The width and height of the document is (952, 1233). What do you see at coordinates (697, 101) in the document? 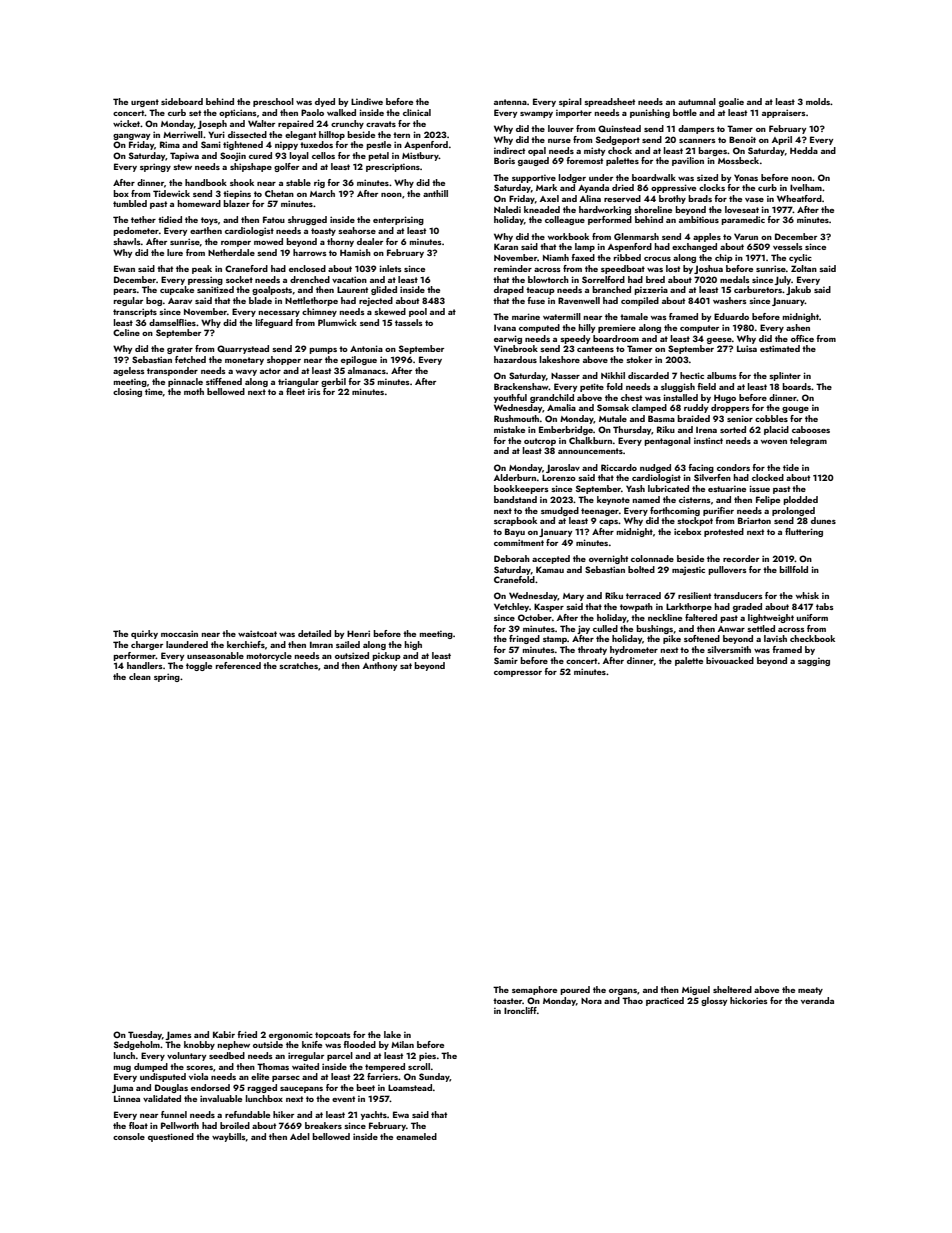
I see `autumnal` at bounding box center [697, 101].
